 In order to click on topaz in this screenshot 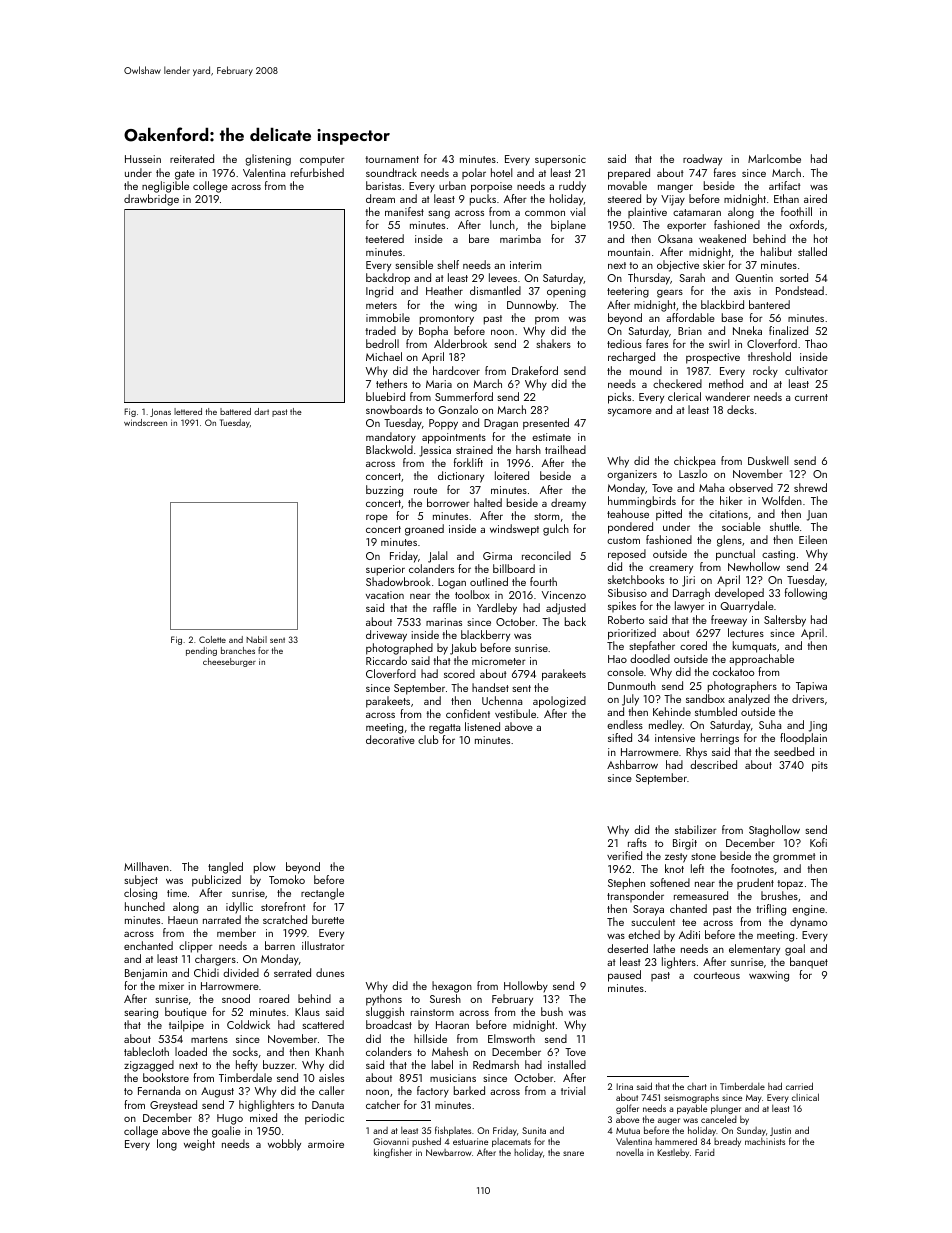, I will do `click(790, 885)`.
